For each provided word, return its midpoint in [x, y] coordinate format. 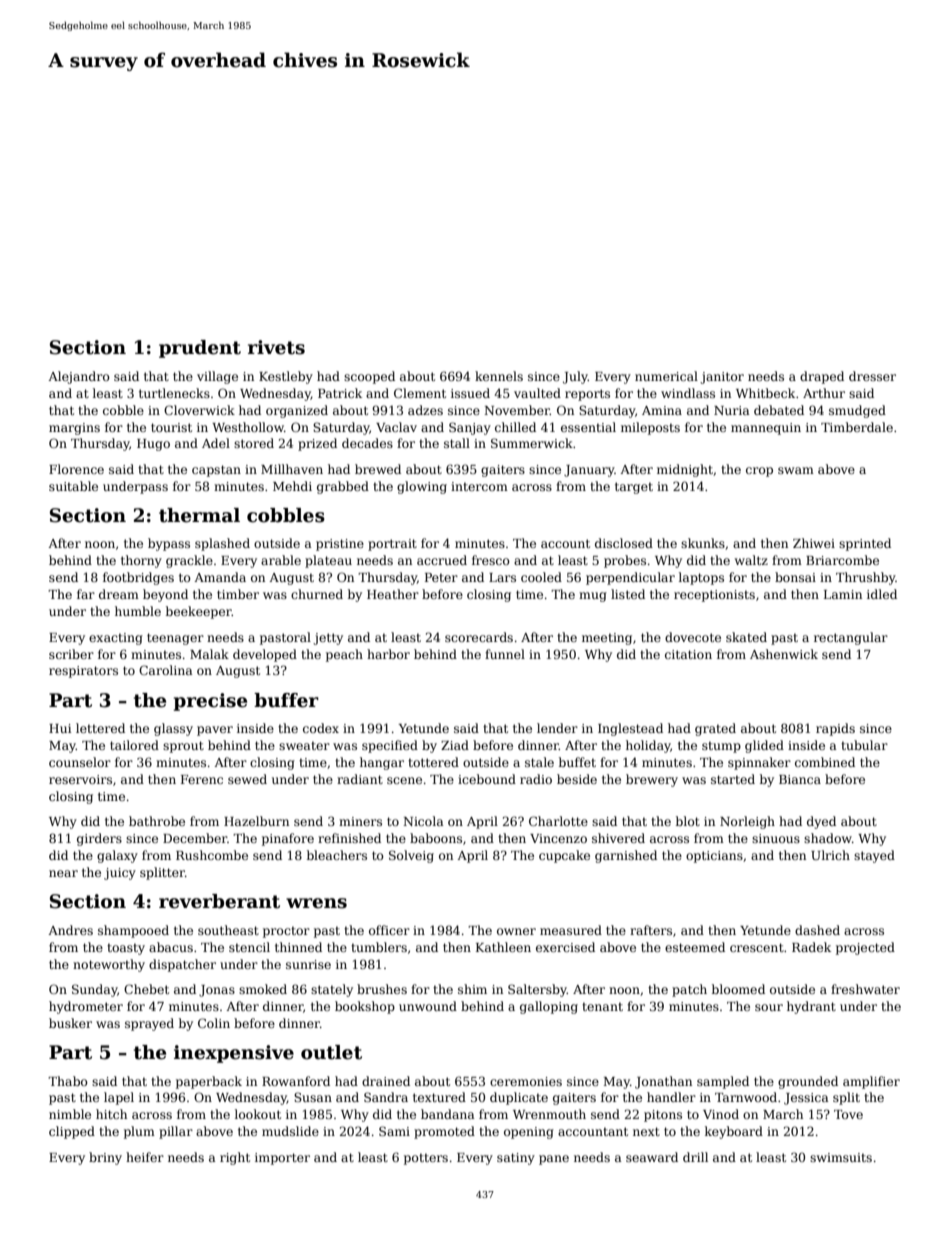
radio [536, 779]
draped [822, 377]
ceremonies [526, 1081]
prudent [200, 349]
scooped [369, 377]
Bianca [800, 779]
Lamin [843, 594]
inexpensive [234, 1054]
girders [99, 839]
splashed [222, 544]
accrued [442, 560]
